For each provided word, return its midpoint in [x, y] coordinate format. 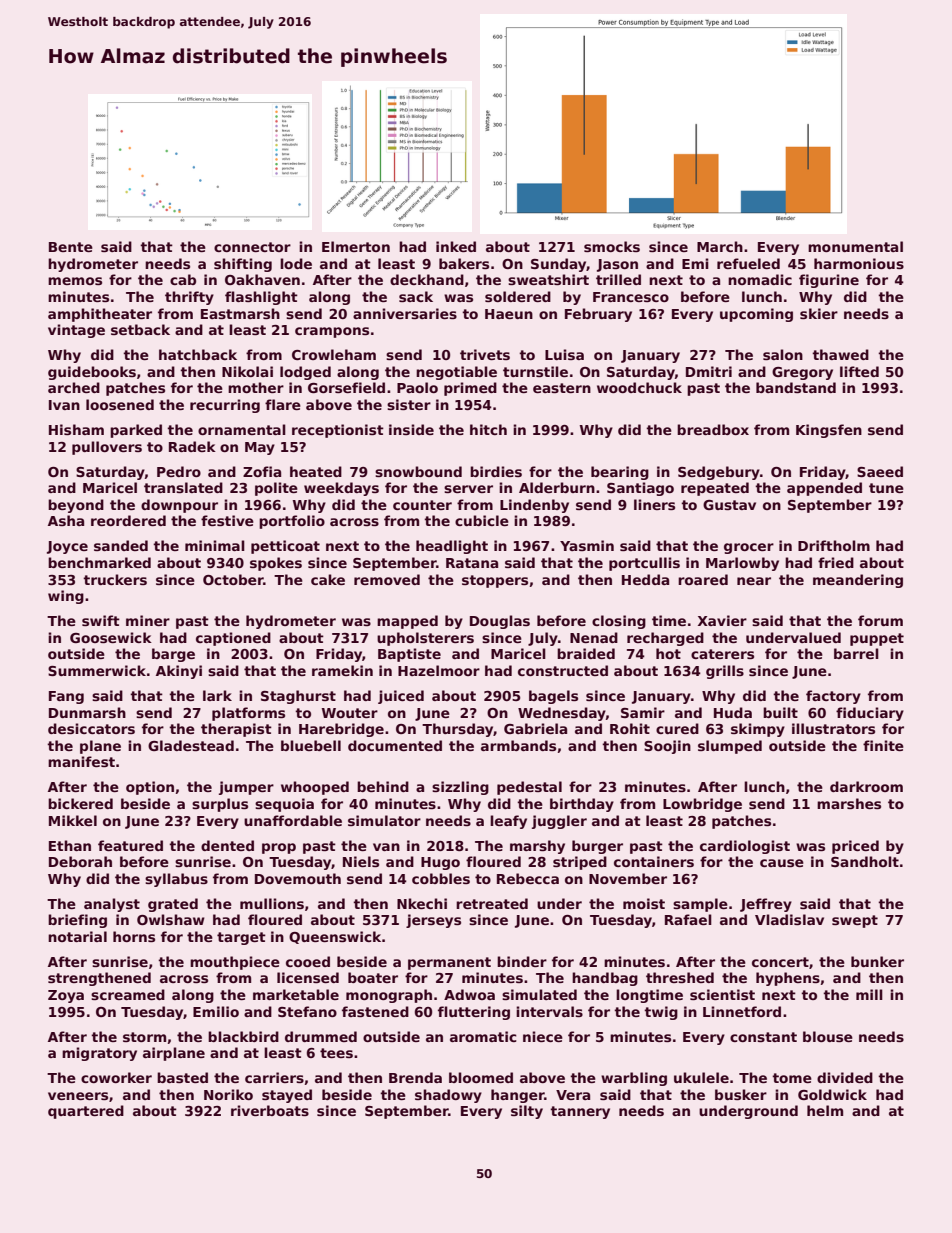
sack [416, 296]
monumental [855, 246]
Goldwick [832, 1094]
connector [252, 247]
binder [522, 961]
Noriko [228, 1094]
